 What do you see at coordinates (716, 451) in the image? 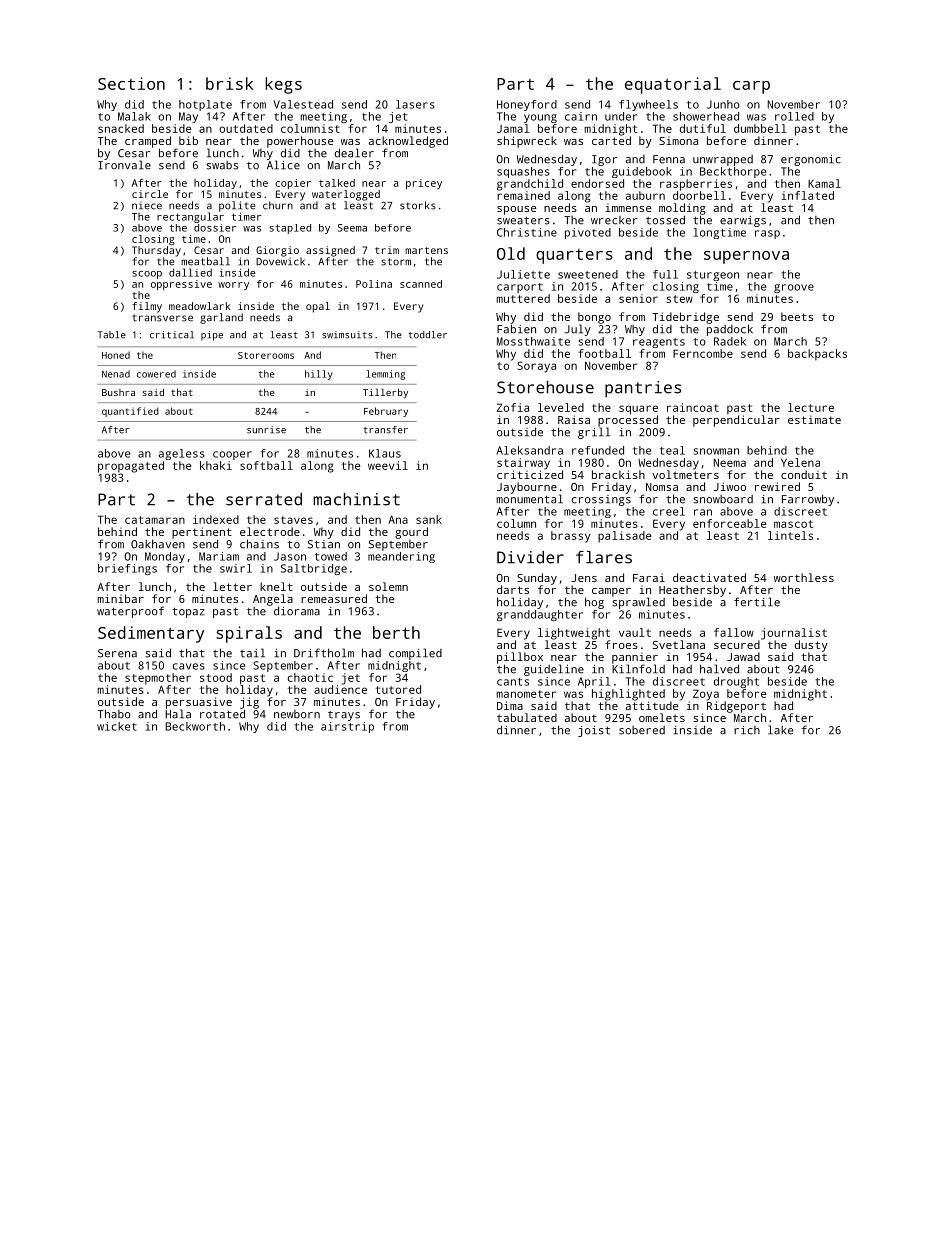
I see `snowman` at bounding box center [716, 451].
